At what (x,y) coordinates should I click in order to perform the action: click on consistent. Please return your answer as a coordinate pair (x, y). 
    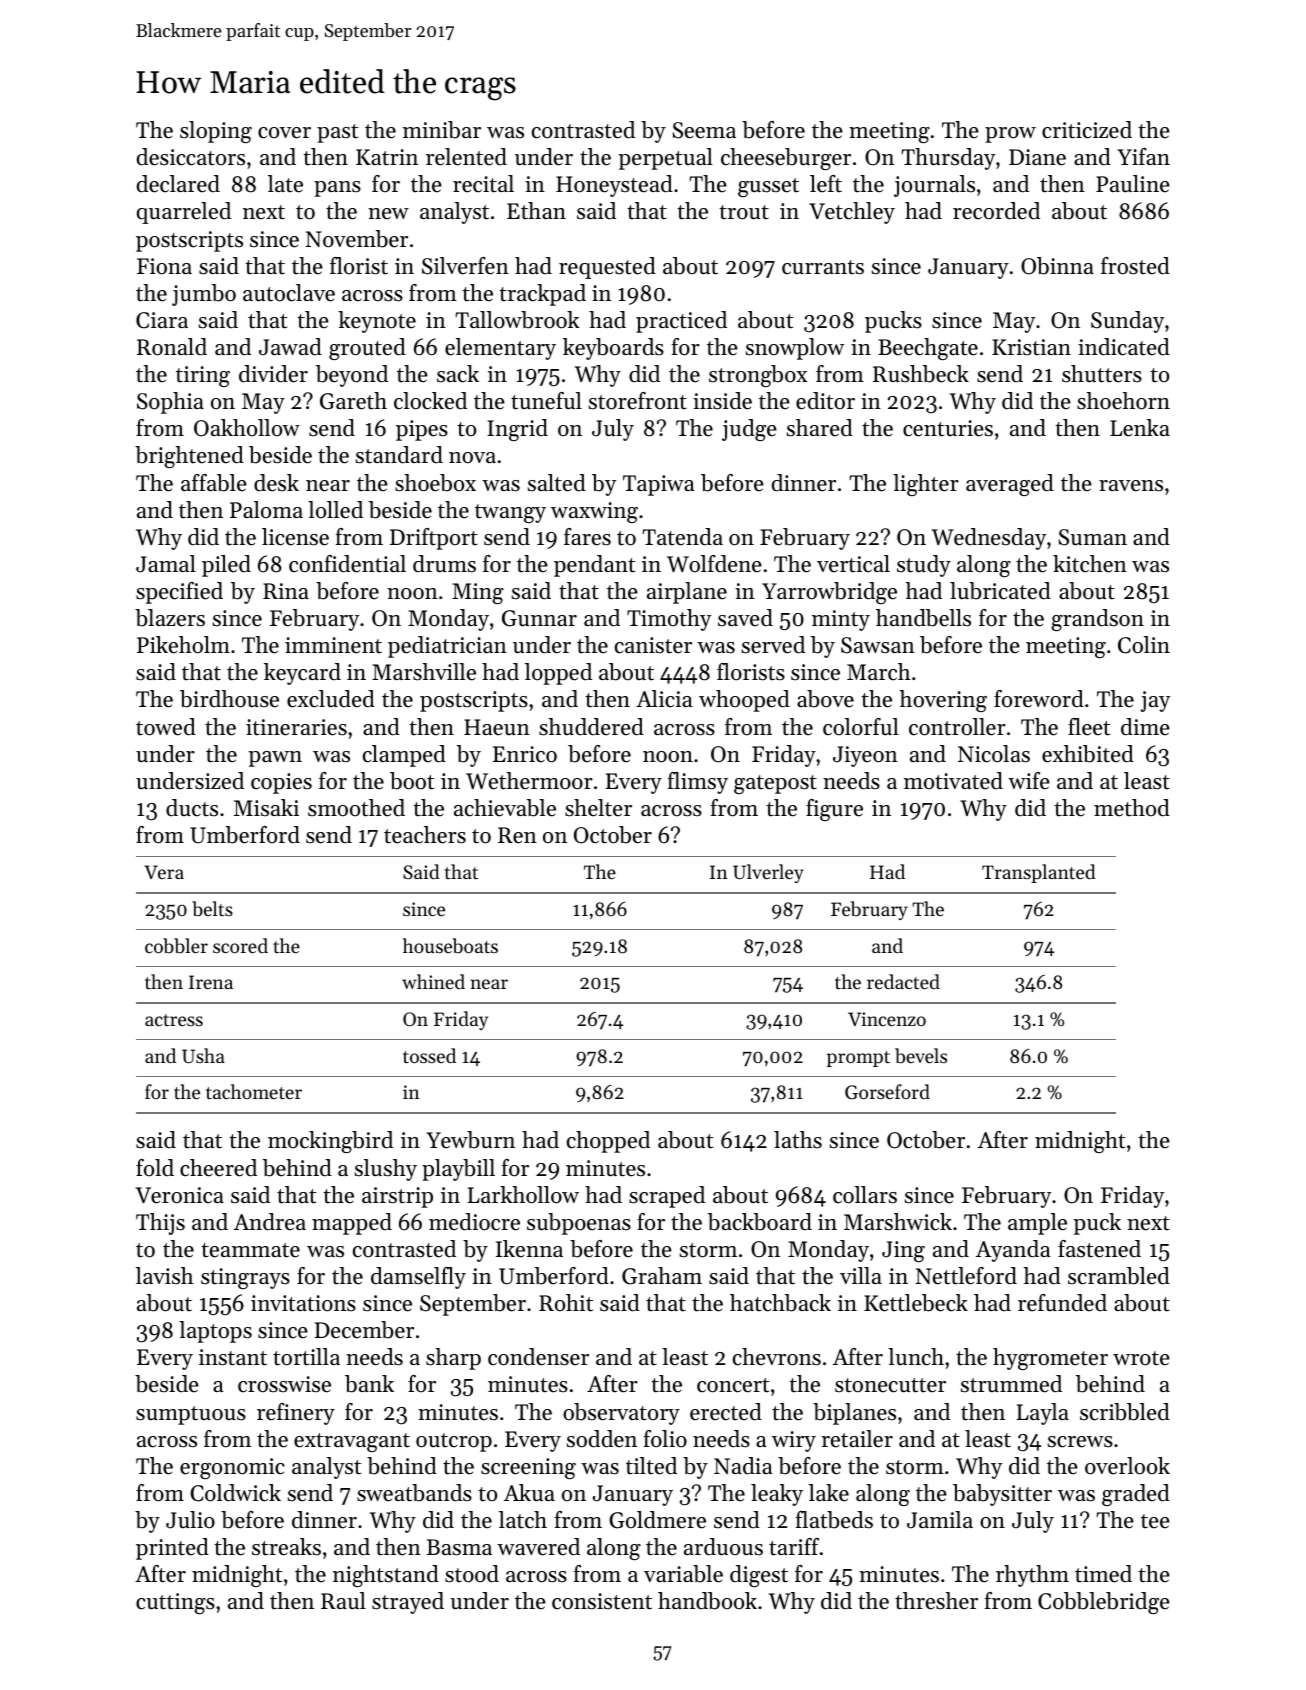
    Looking at the image, I should click on (602, 1601).
